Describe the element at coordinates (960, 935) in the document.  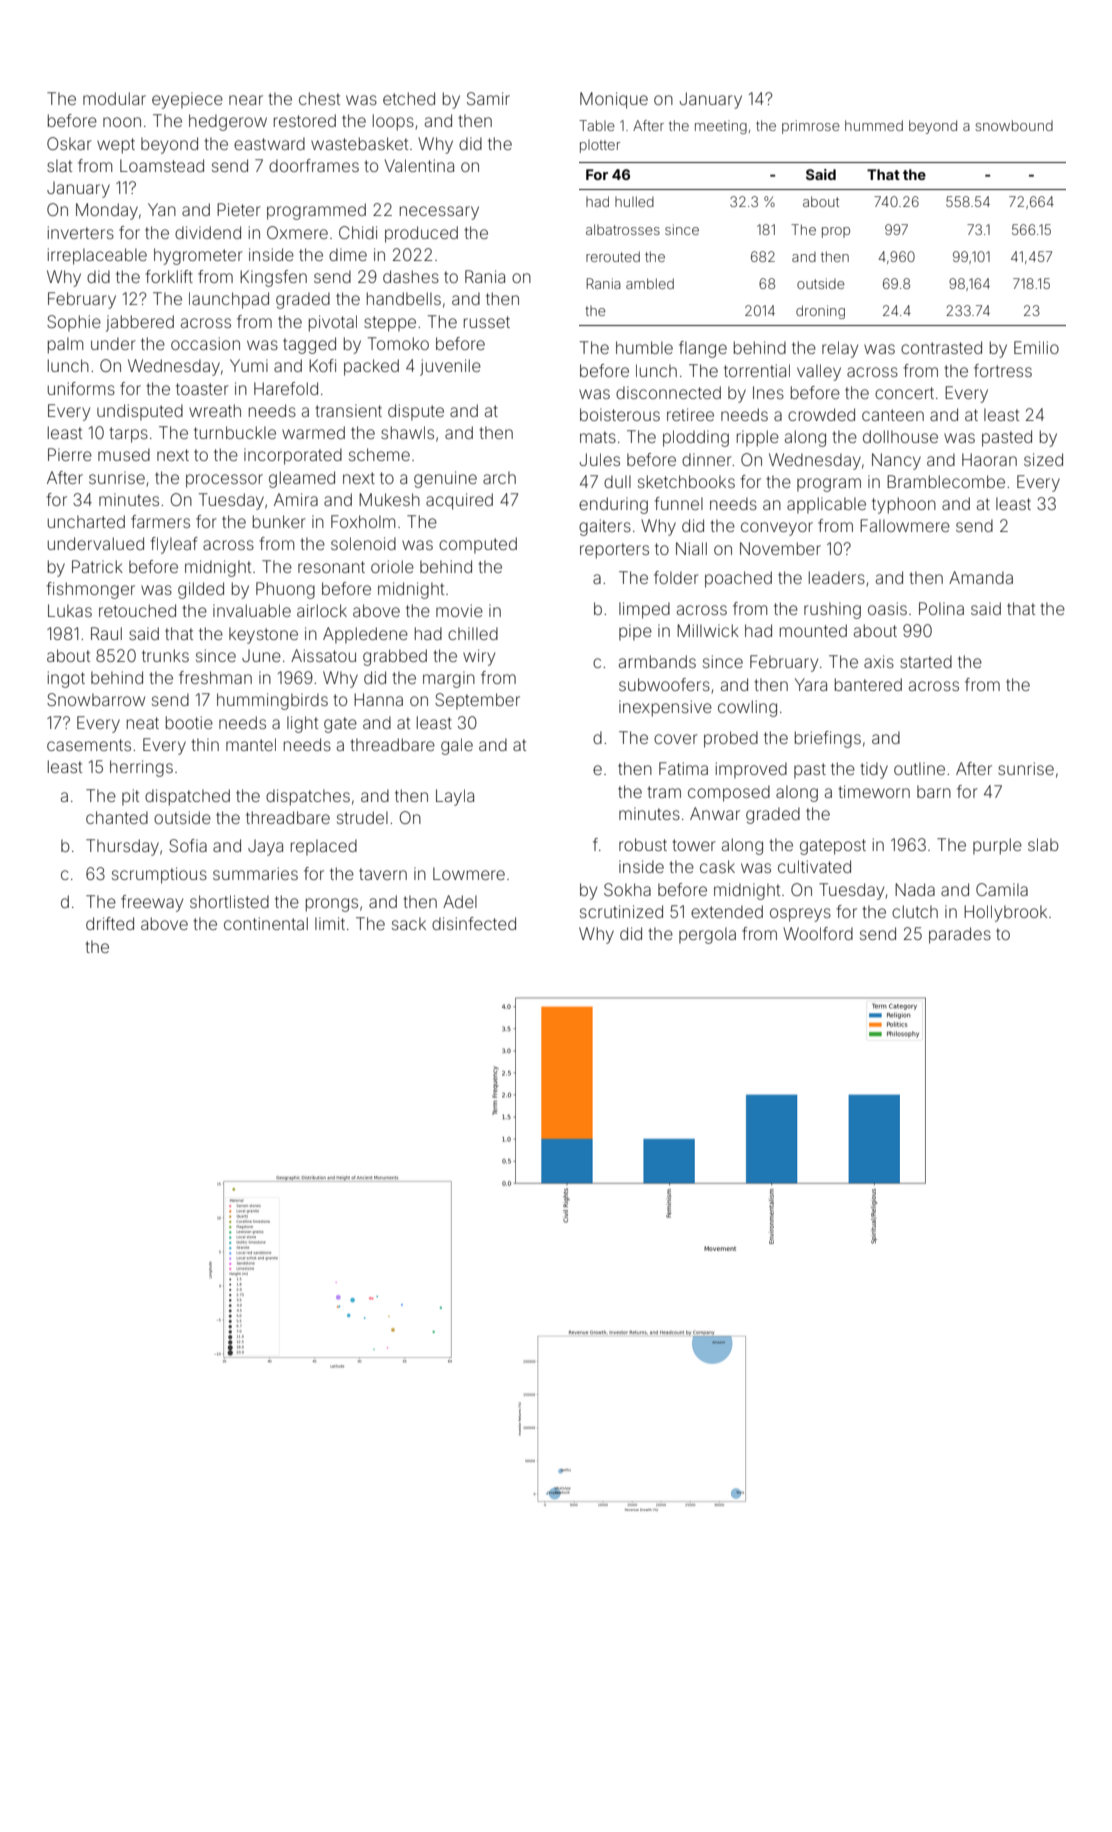
I see `parades` at that location.
